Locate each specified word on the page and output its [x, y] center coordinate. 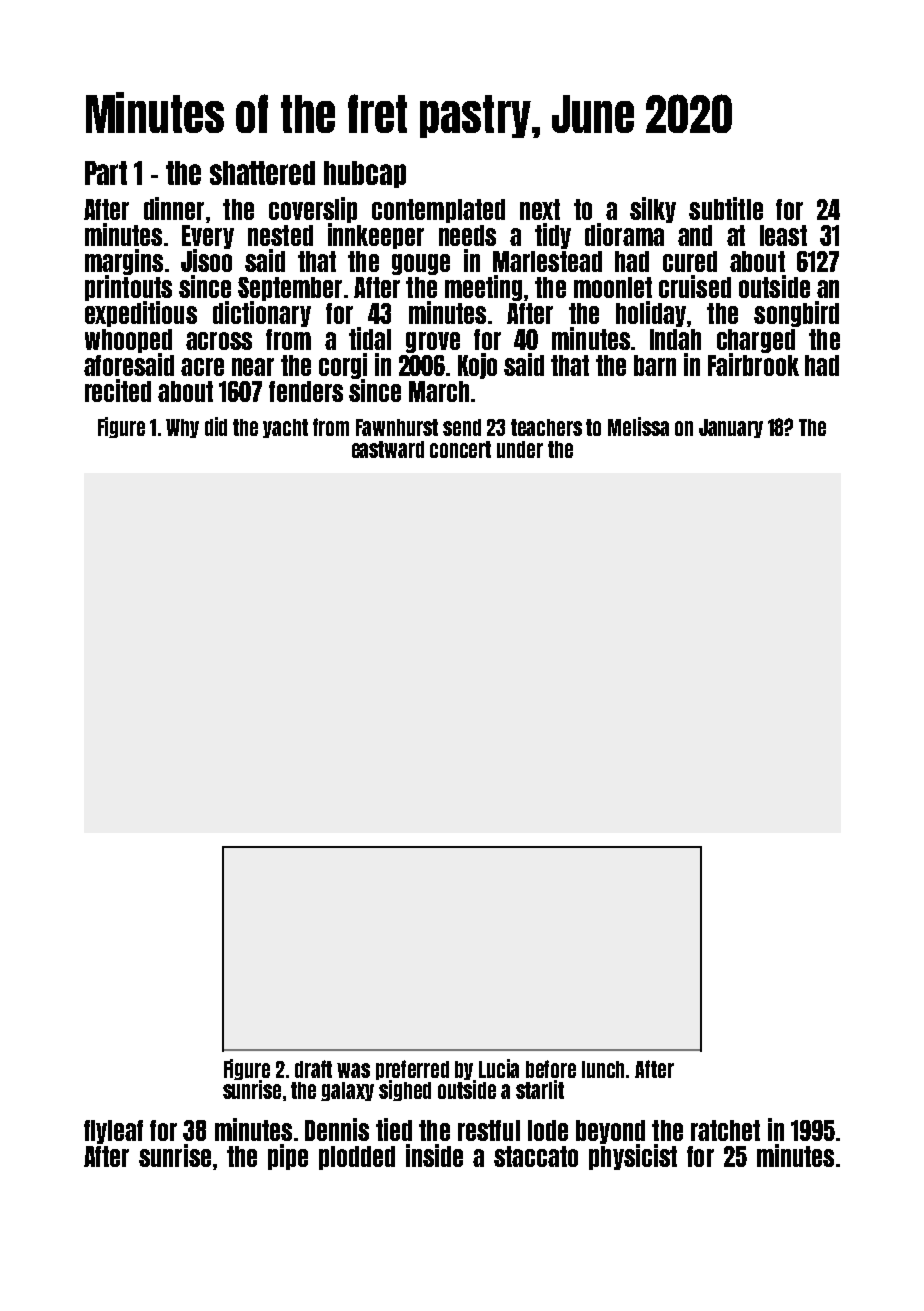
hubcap [365, 174]
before [551, 1069]
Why [182, 428]
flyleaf [113, 1132]
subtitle [726, 208]
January [731, 428]
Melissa [638, 426]
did [216, 426]
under [520, 449]
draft [313, 1069]
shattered [262, 173]
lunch [603, 1069]
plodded [357, 1158]
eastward [388, 449]
